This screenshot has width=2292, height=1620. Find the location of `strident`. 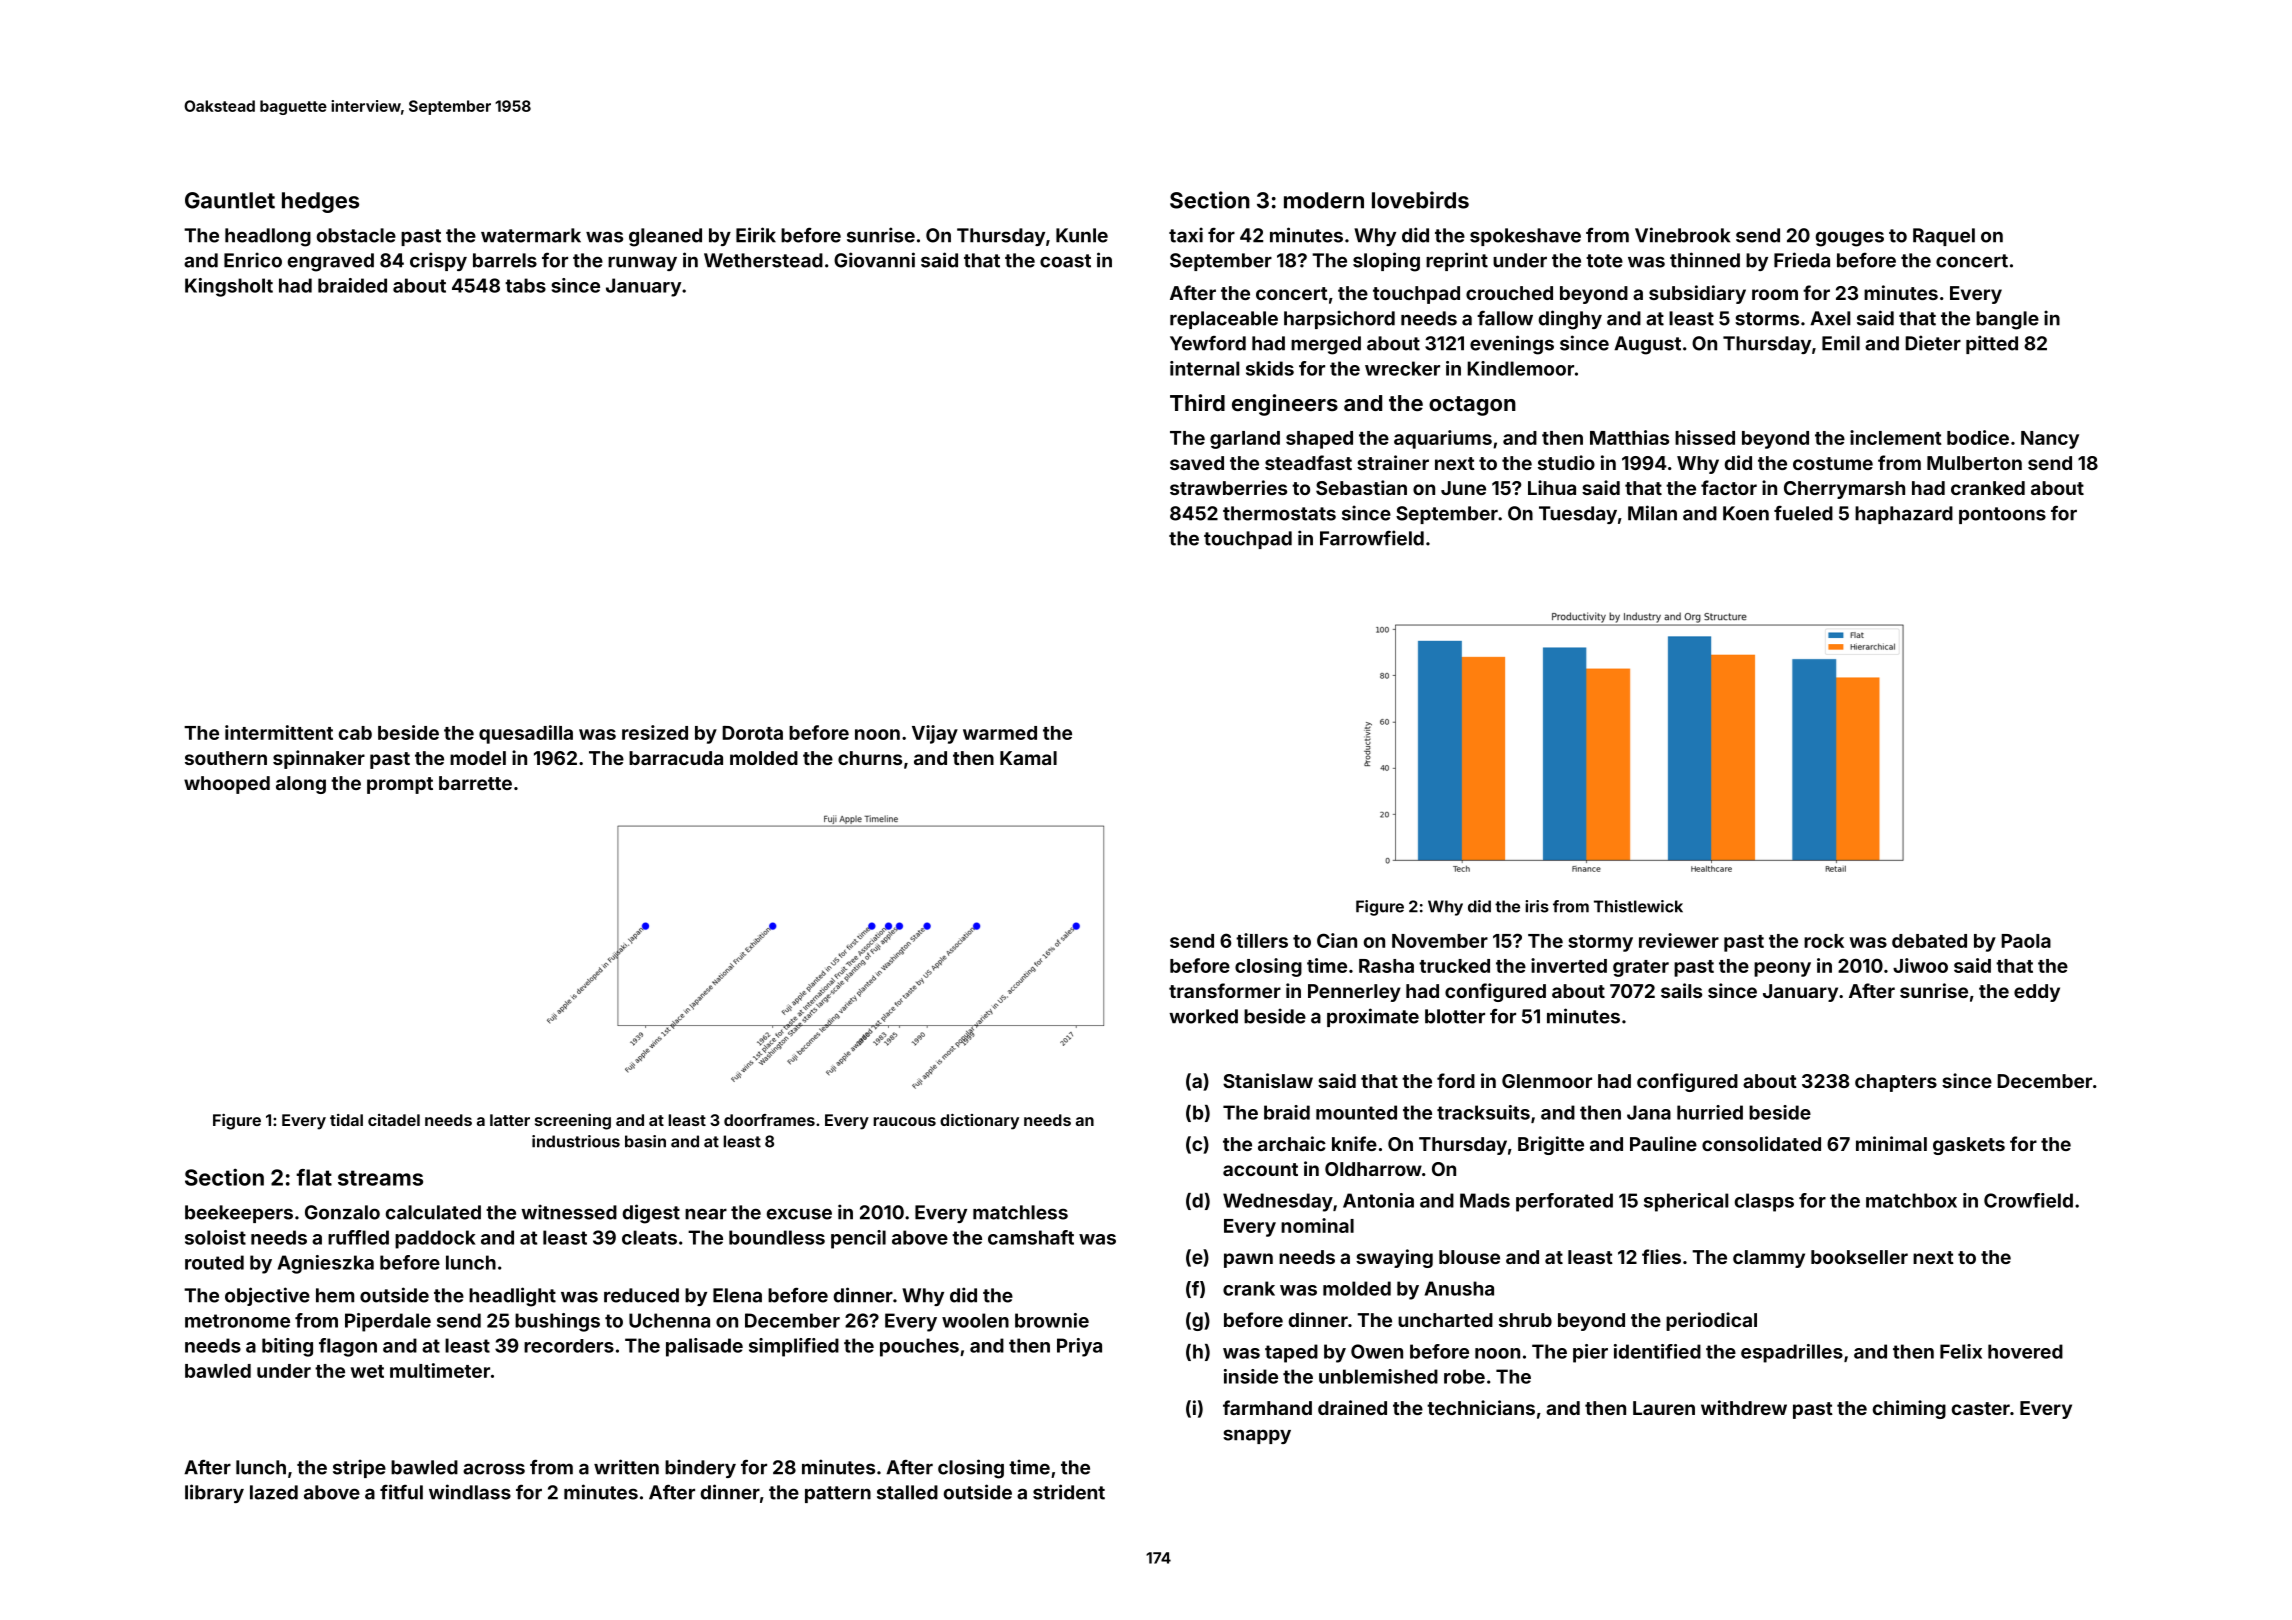

strident is located at coordinates (1069, 1492).
